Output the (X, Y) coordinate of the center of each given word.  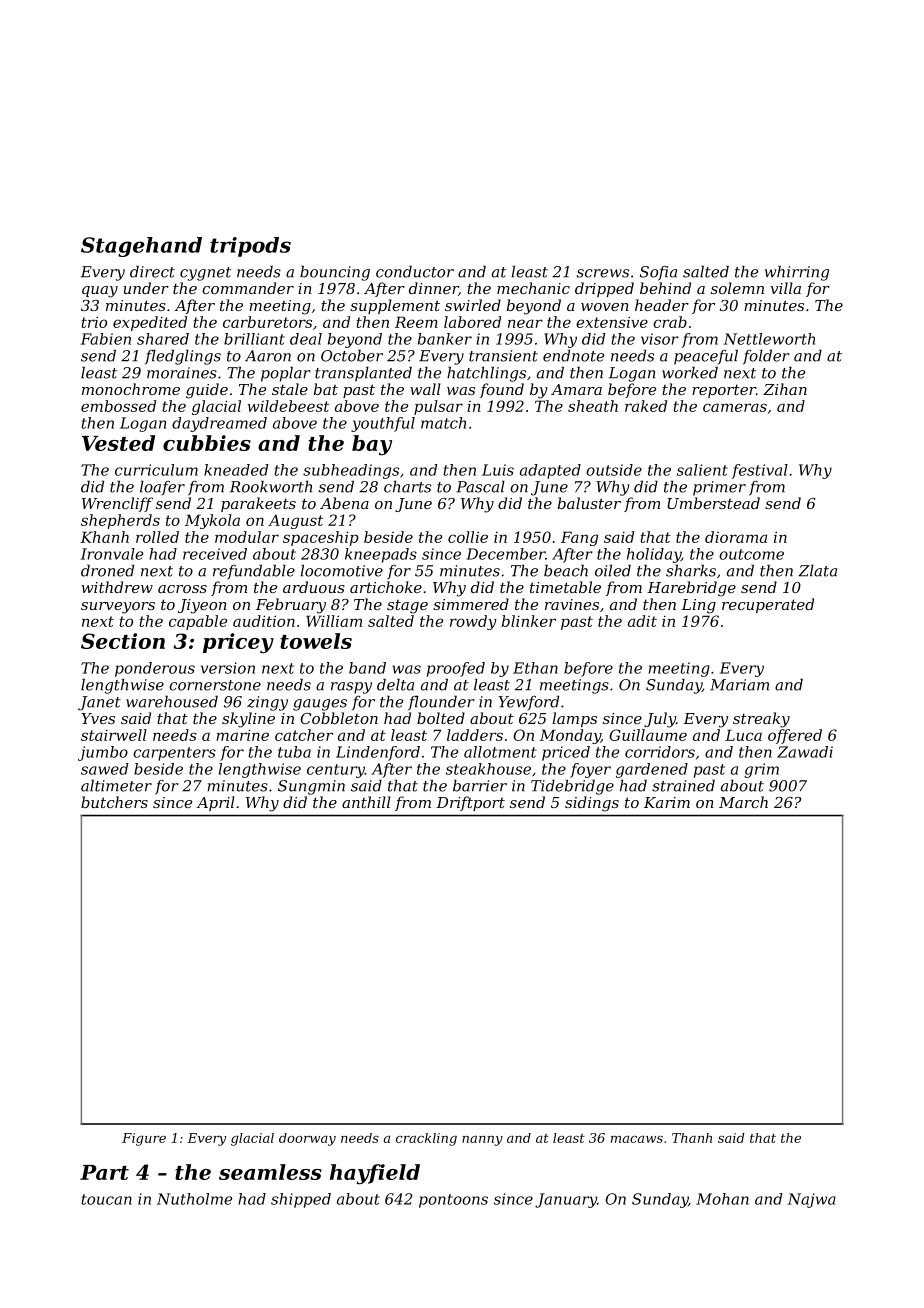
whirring (797, 273)
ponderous (155, 669)
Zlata (817, 570)
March (743, 802)
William (334, 621)
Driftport (470, 803)
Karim (667, 802)
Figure (144, 1139)
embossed (118, 406)
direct (152, 271)
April (215, 803)
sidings (592, 804)
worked (690, 372)
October (352, 355)
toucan (107, 1199)
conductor (415, 271)
